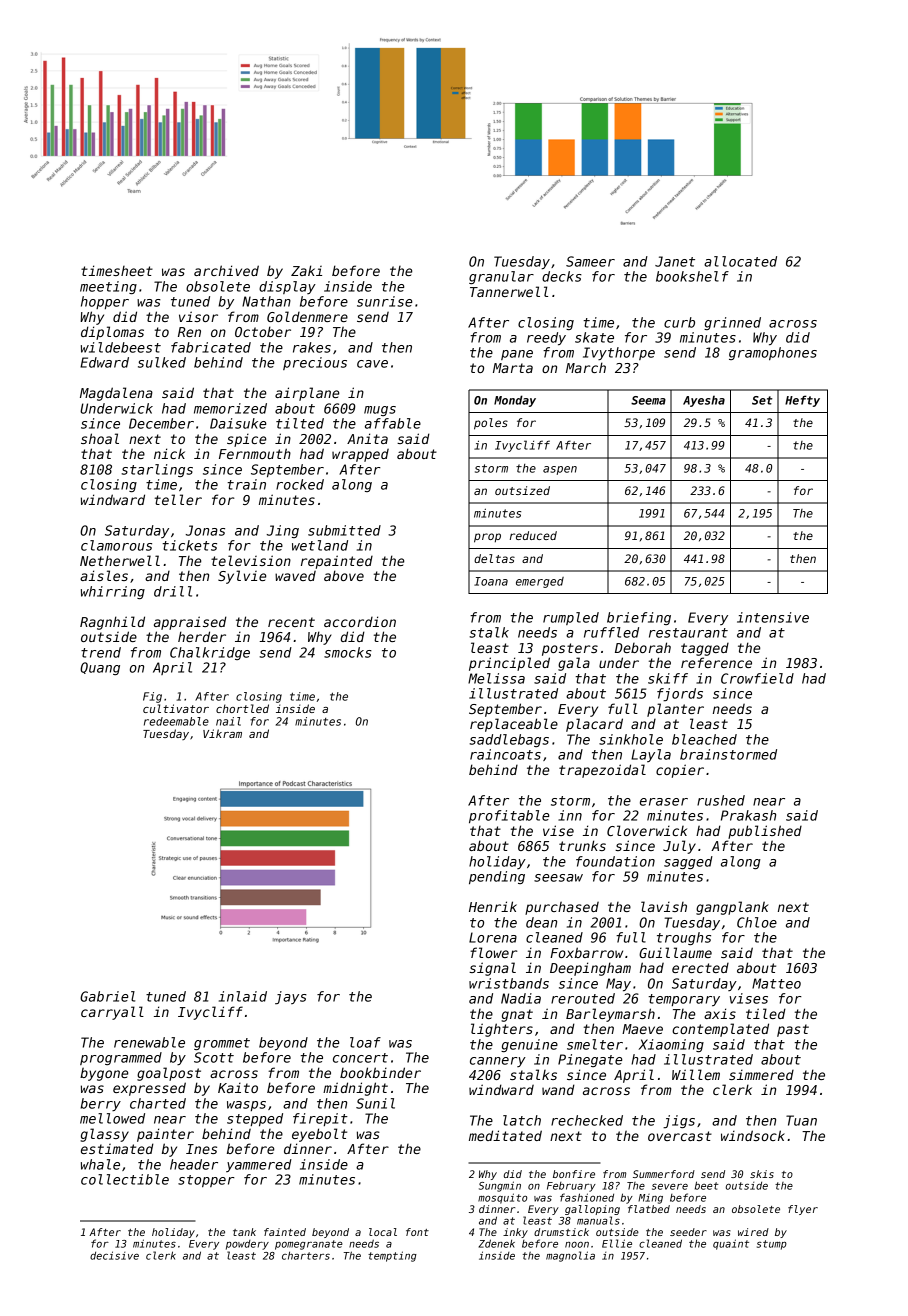 The width and height of the document is (908, 1316). I want to click on Zaki, so click(306, 270).
